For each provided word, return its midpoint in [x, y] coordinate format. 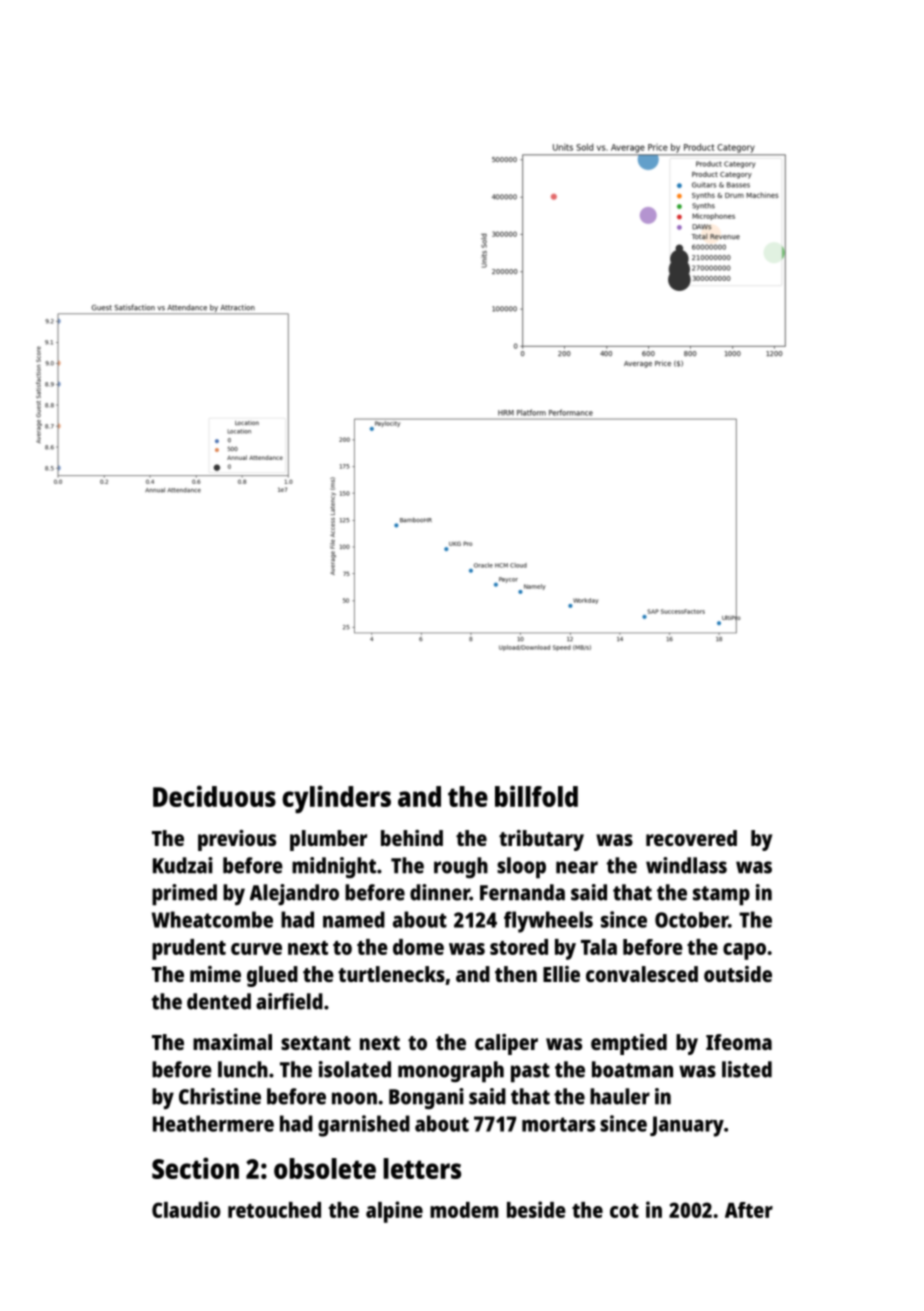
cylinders [336, 799]
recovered [691, 838]
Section [195, 1168]
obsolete [325, 1168]
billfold [536, 796]
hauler [620, 1096]
